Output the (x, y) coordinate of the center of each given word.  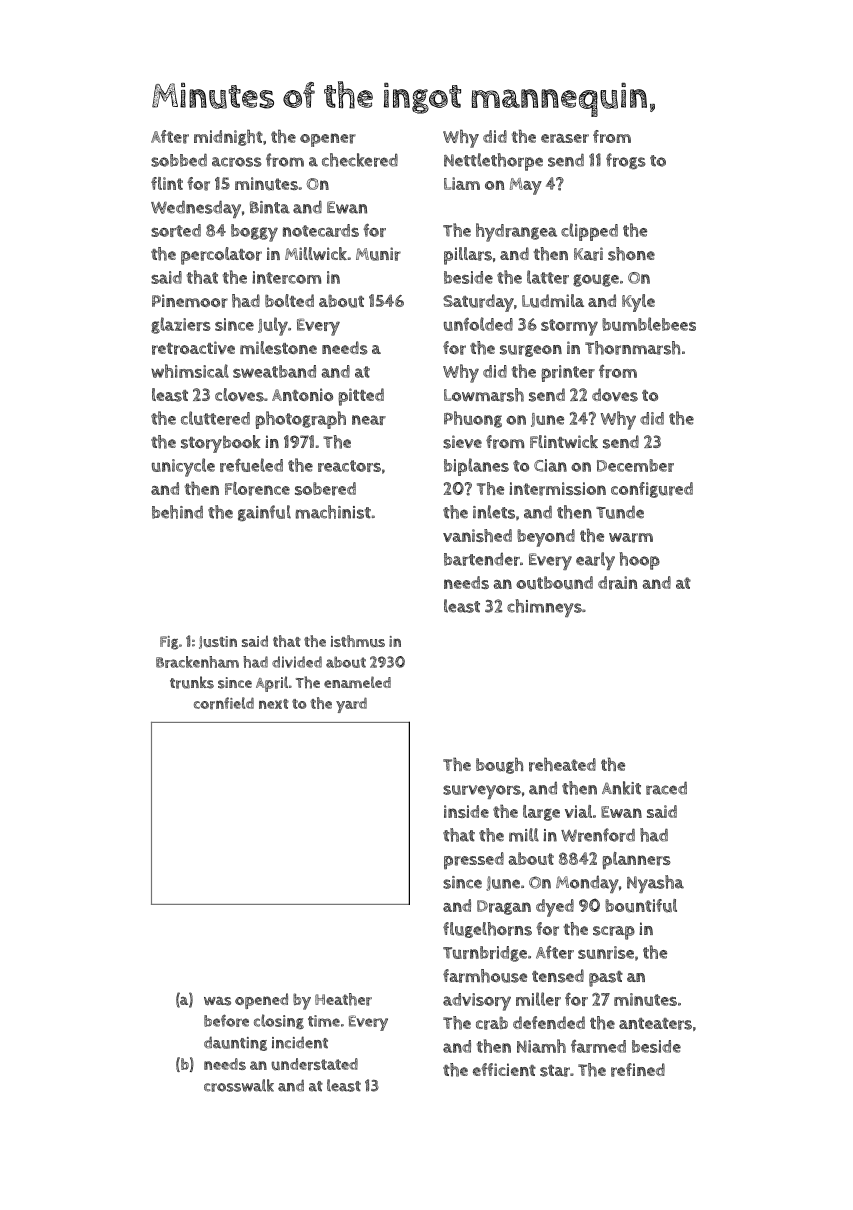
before (226, 1020)
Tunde (620, 512)
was (217, 1001)
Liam (462, 183)
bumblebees (649, 324)
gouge (596, 280)
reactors (349, 466)
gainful (264, 513)
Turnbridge (485, 954)
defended (549, 1022)
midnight (228, 137)
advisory (477, 1002)
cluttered (215, 418)
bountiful (641, 906)
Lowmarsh (484, 395)
